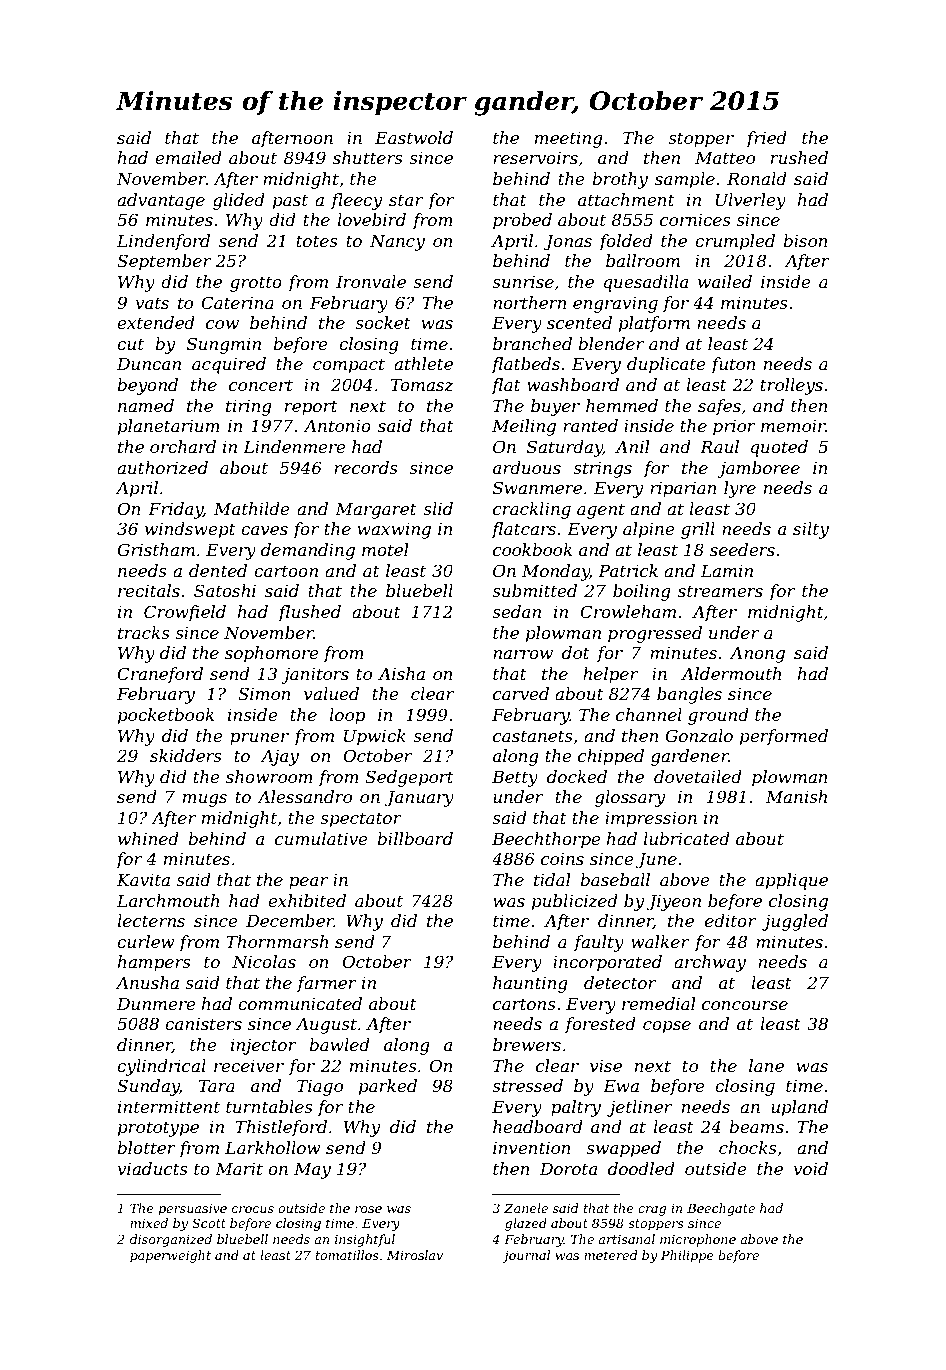  What do you see at coordinates (745, 1005) in the document?
I see `concourse` at bounding box center [745, 1005].
